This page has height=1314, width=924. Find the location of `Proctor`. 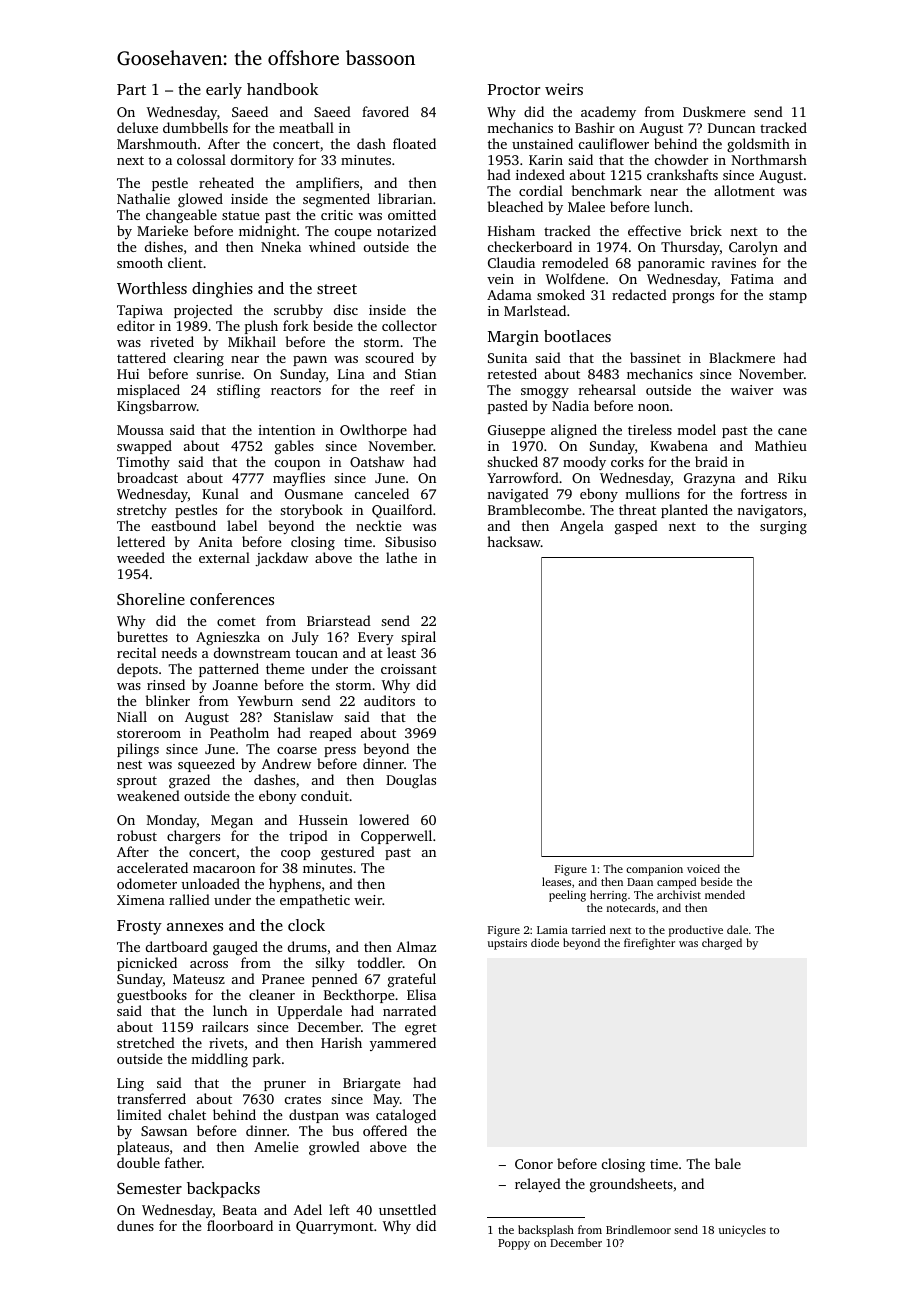

Proctor is located at coordinates (514, 89).
